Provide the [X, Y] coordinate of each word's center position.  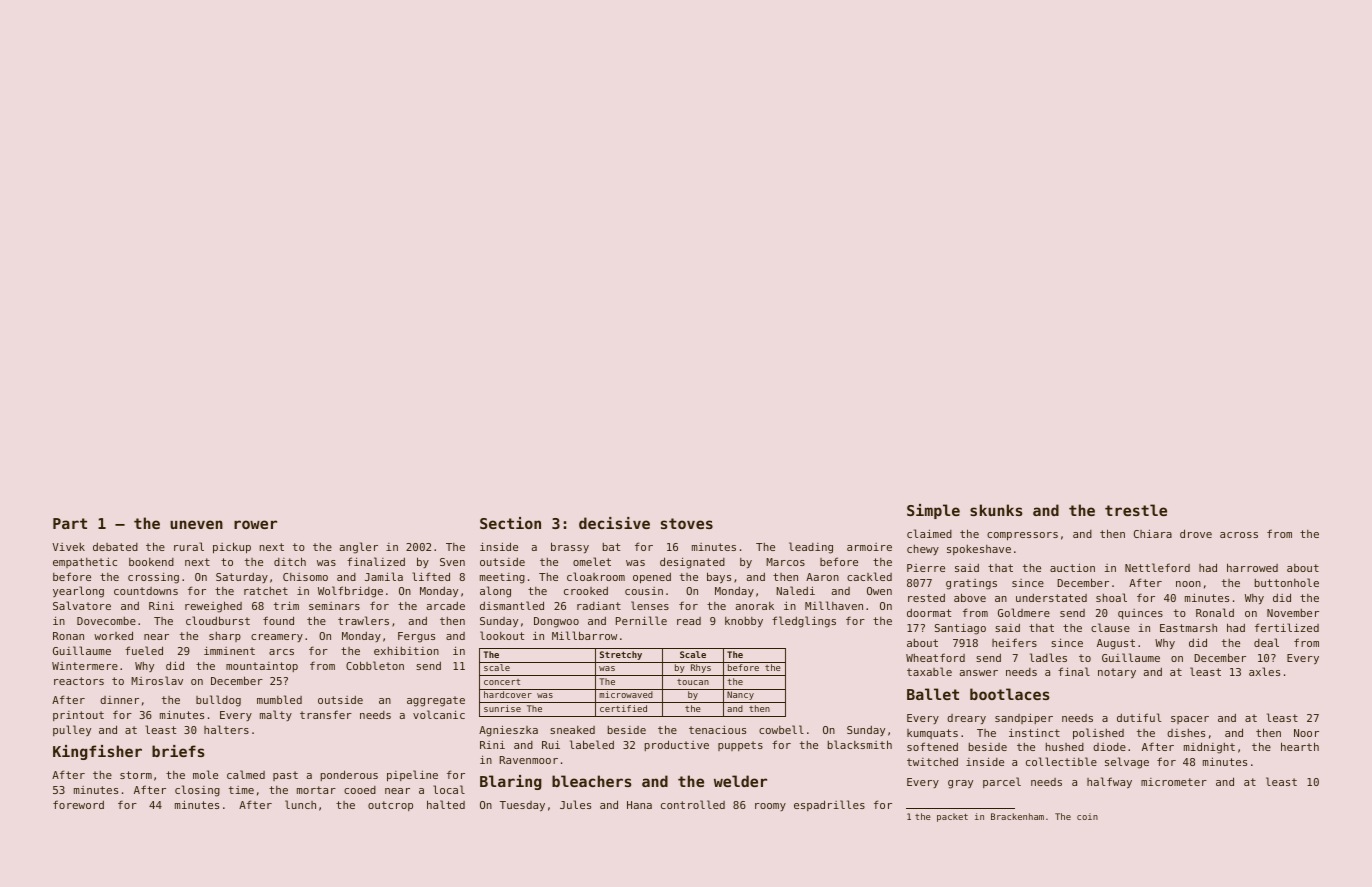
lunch [300, 804]
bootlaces [1010, 694]
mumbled [279, 699]
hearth [1300, 746]
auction [1072, 567]
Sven [452, 562]
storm [136, 775]
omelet [592, 561]
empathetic [85, 562]
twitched [932, 762]
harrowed [1252, 567]
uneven [196, 524]
